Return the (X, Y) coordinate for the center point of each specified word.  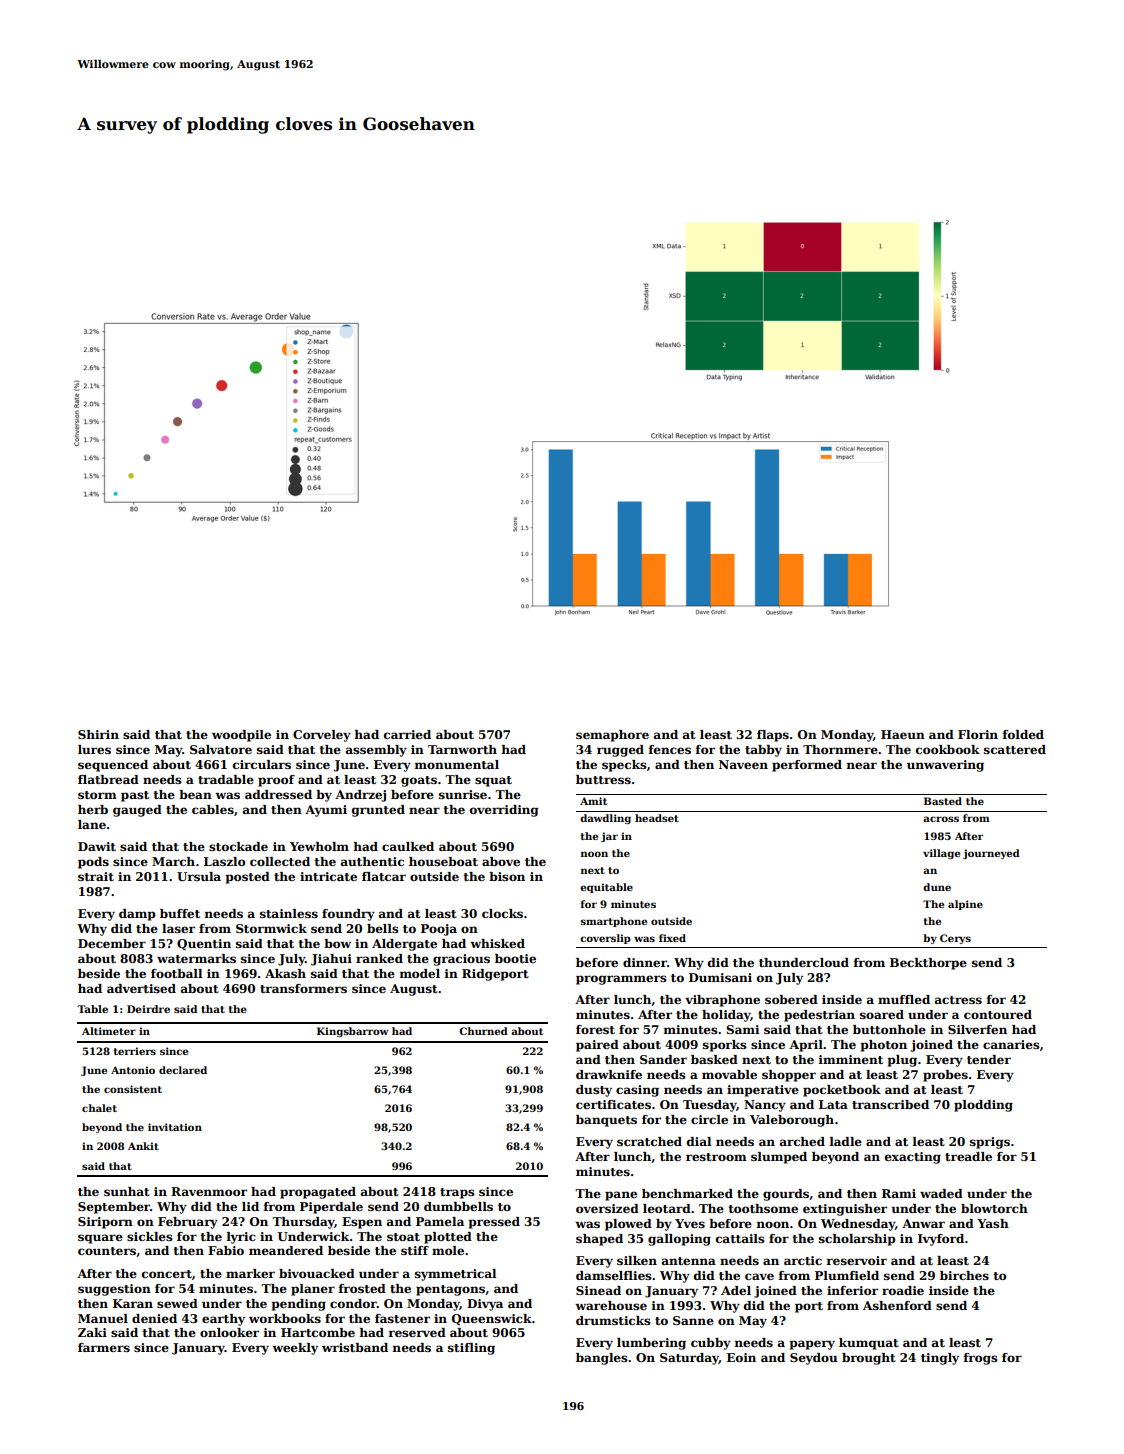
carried (407, 734)
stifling (471, 1349)
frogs (981, 1359)
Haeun (903, 734)
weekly (295, 1349)
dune (937, 887)
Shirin (98, 734)
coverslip (605, 939)
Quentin (204, 944)
